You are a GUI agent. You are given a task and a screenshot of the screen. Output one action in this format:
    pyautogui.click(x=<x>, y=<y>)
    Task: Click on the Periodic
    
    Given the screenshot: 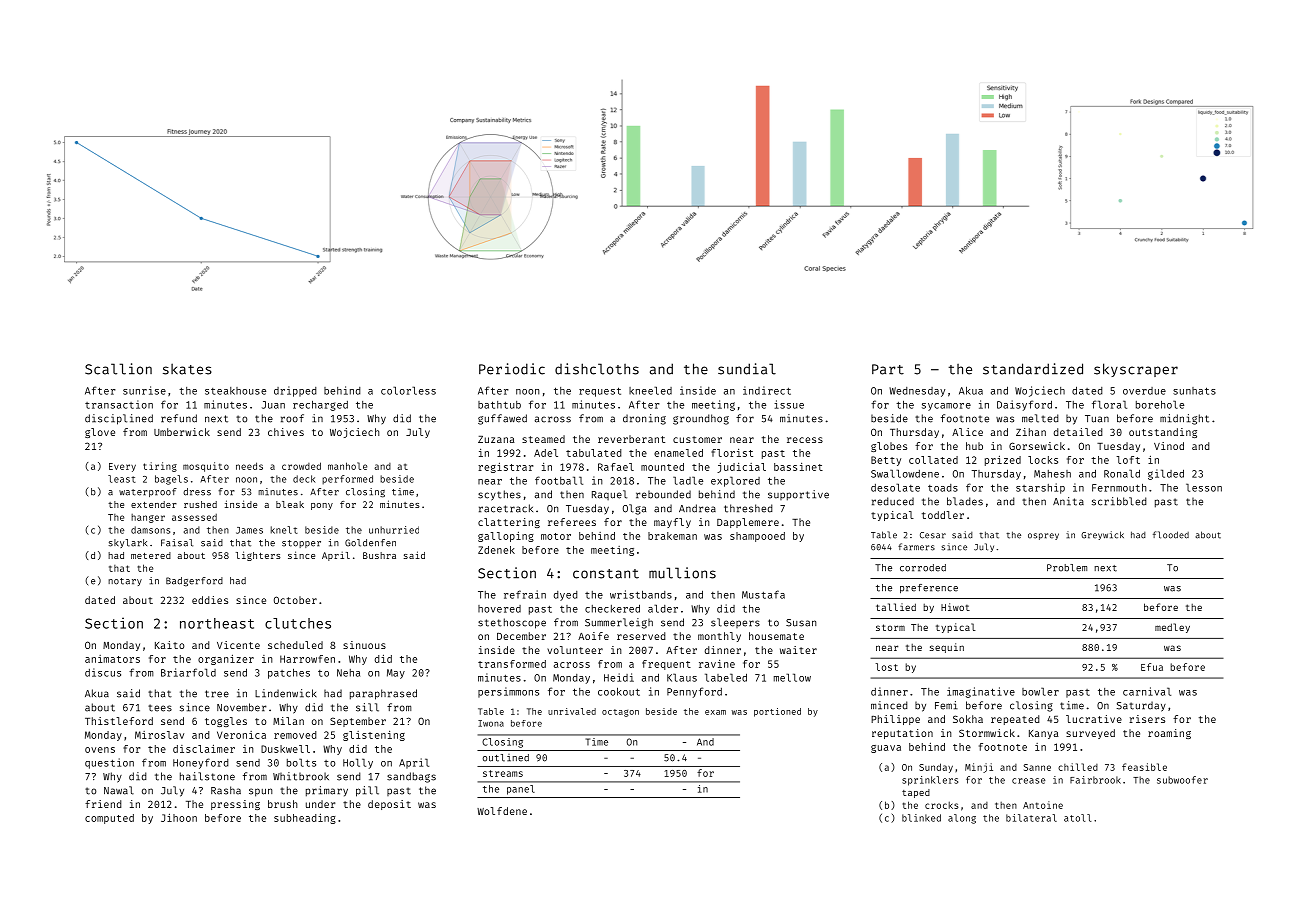 What is the action you would take?
    pyautogui.click(x=512, y=369)
